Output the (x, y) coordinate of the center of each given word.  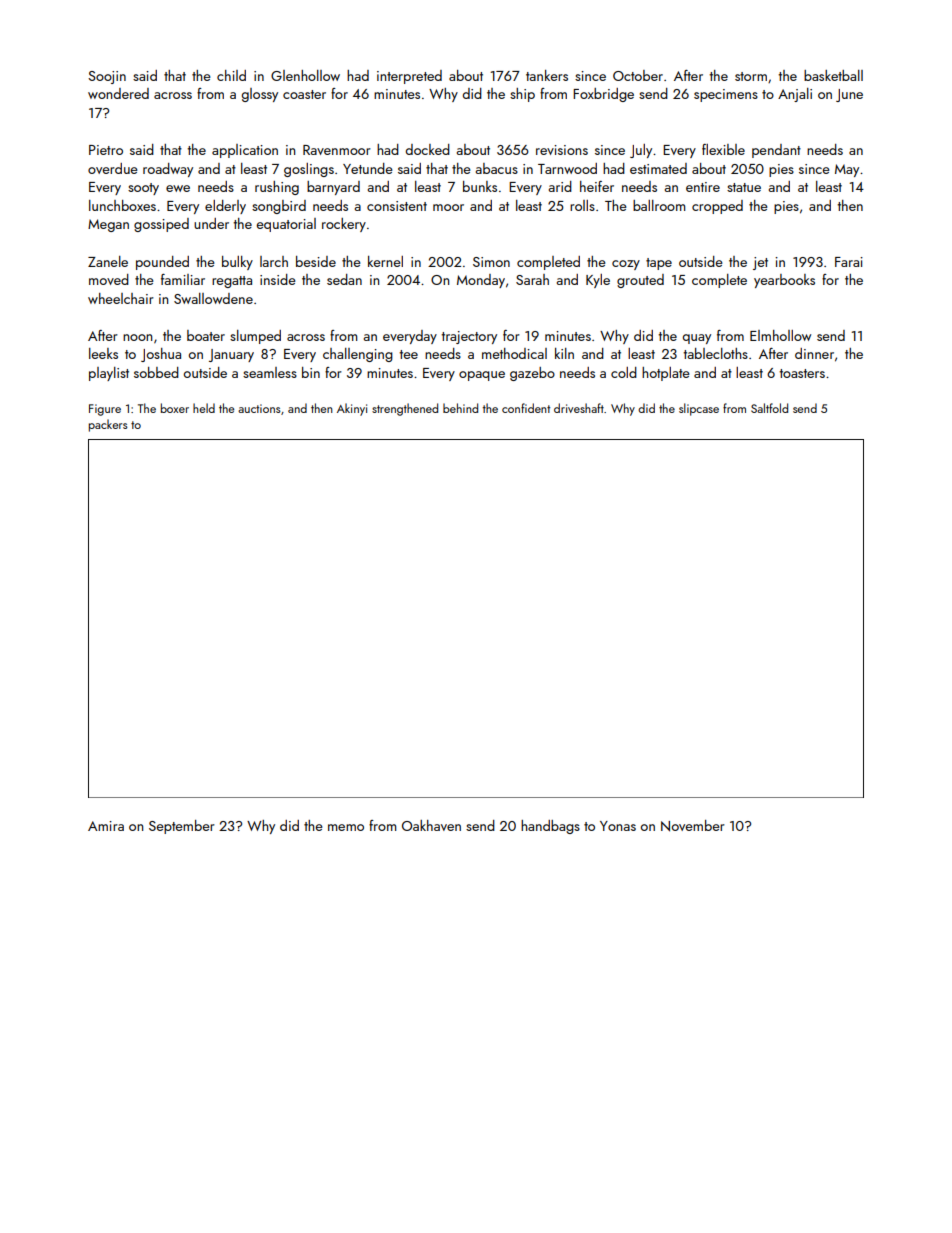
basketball (833, 75)
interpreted (409, 77)
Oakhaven (431, 825)
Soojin (107, 77)
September (182, 827)
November (693, 826)
